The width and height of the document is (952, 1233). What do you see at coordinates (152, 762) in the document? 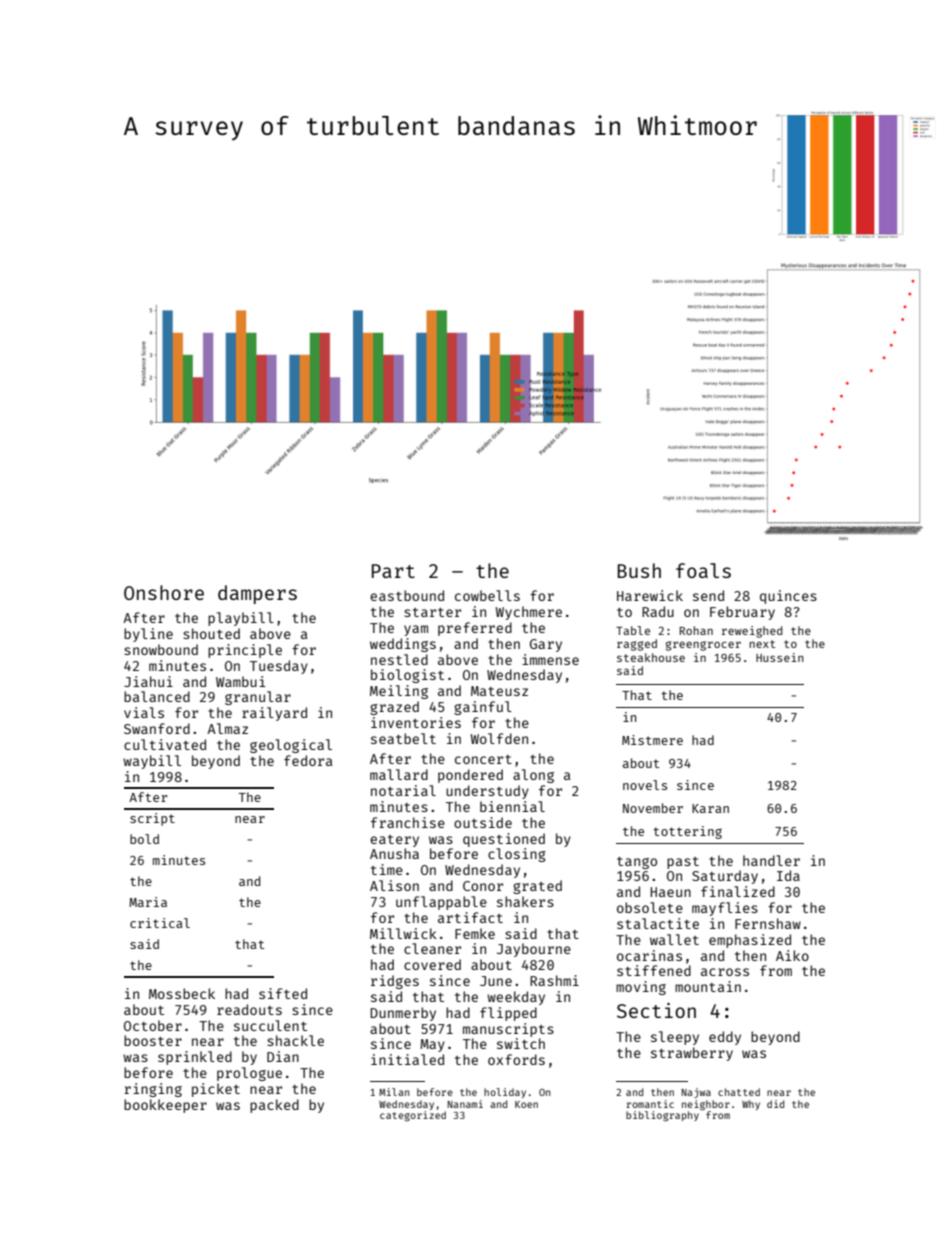
I see `waybill` at bounding box center [152, 762].
